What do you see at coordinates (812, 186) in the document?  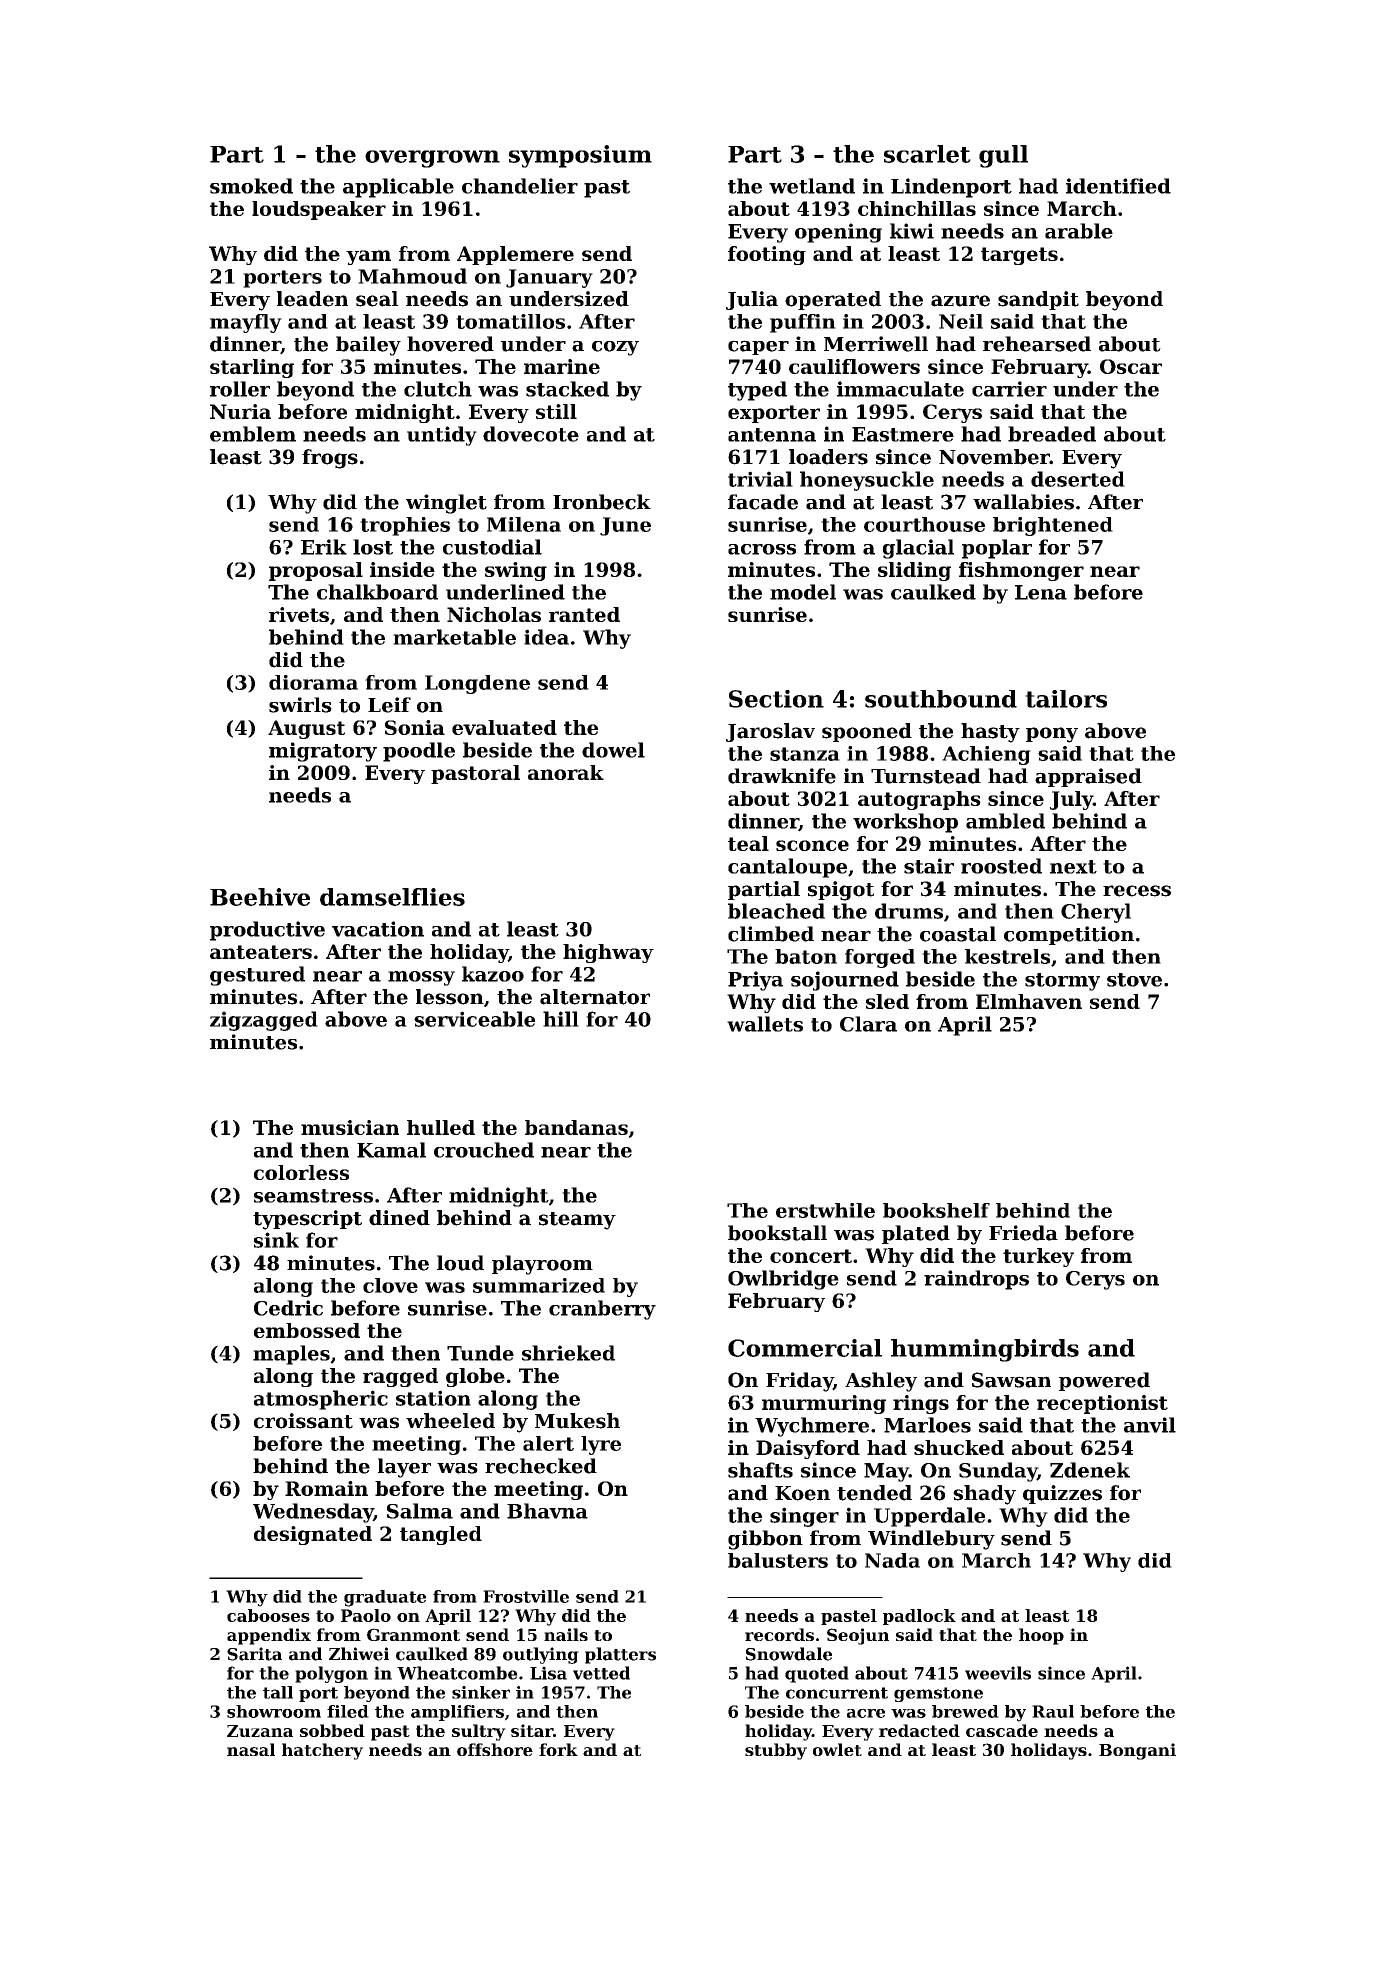 I see `wetland` at bounding box center [812, 186].
